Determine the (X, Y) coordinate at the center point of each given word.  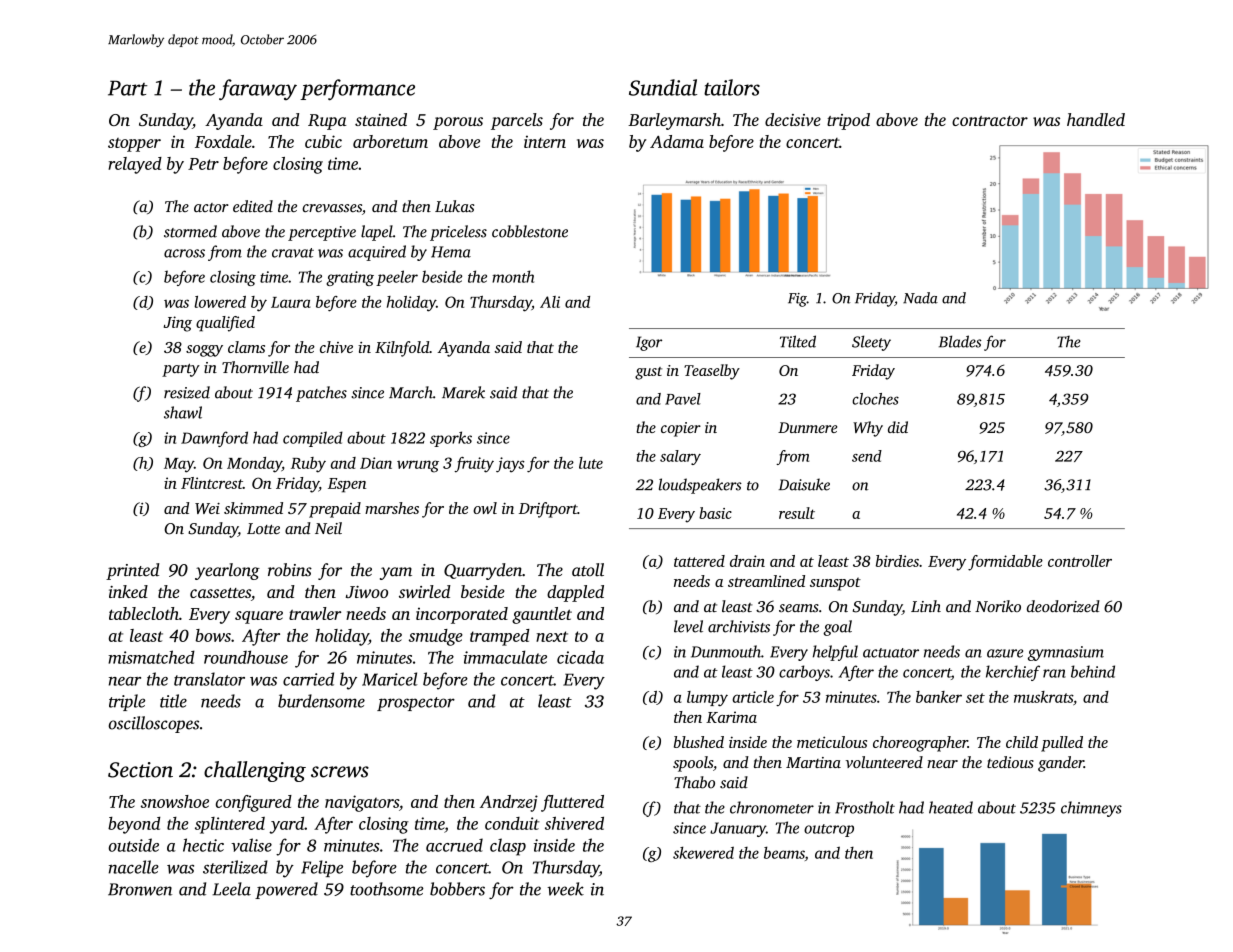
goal (837, 628)
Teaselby (712, 372)
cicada (580, 657)
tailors (732, 87)
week (565, 889)
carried (308, 679)
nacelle (134, 867)
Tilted (798, 341)
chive (336, 347)
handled (1096, 119)
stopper (134, 145)
